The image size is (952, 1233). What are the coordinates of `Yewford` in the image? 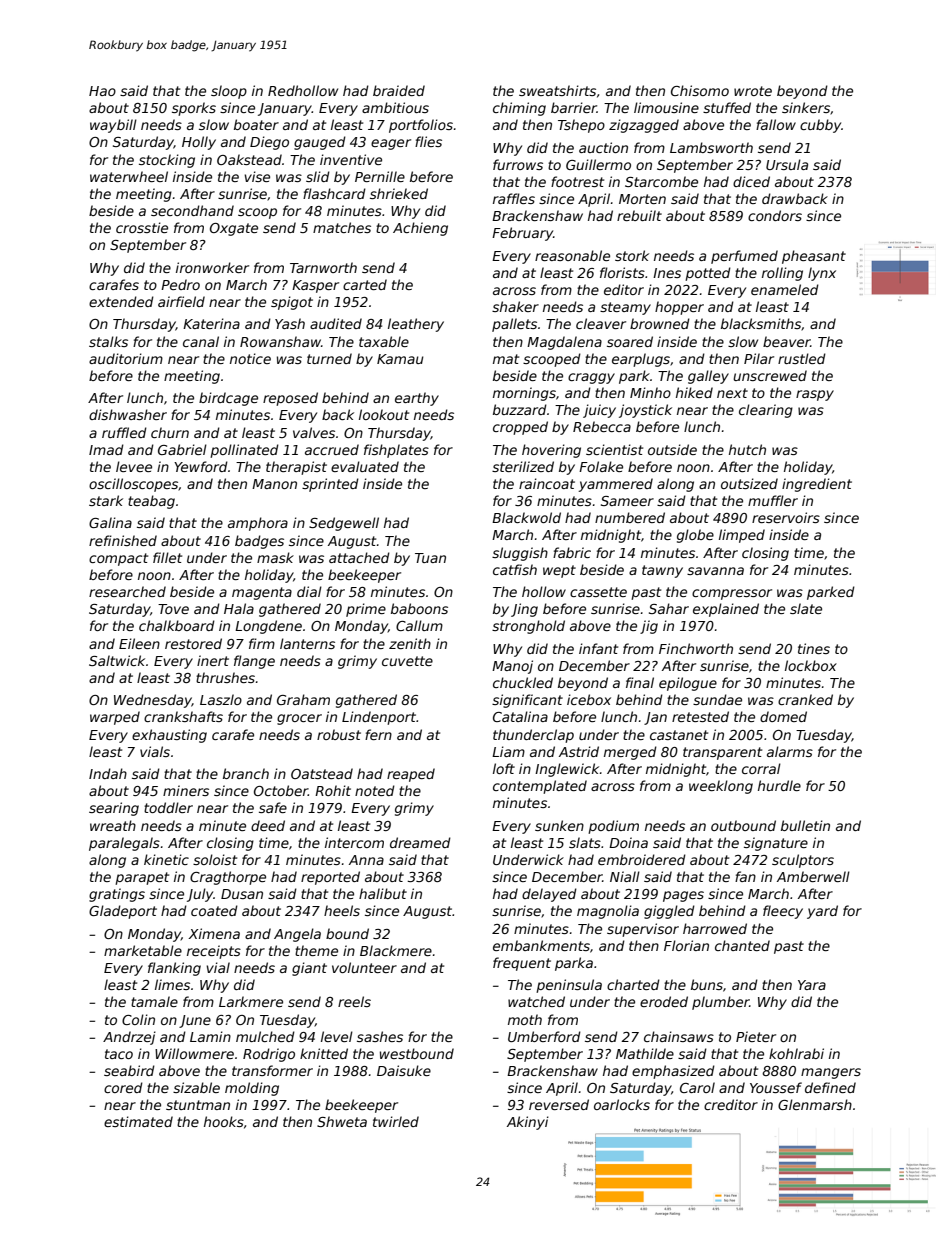 It's located at (201, 466).
